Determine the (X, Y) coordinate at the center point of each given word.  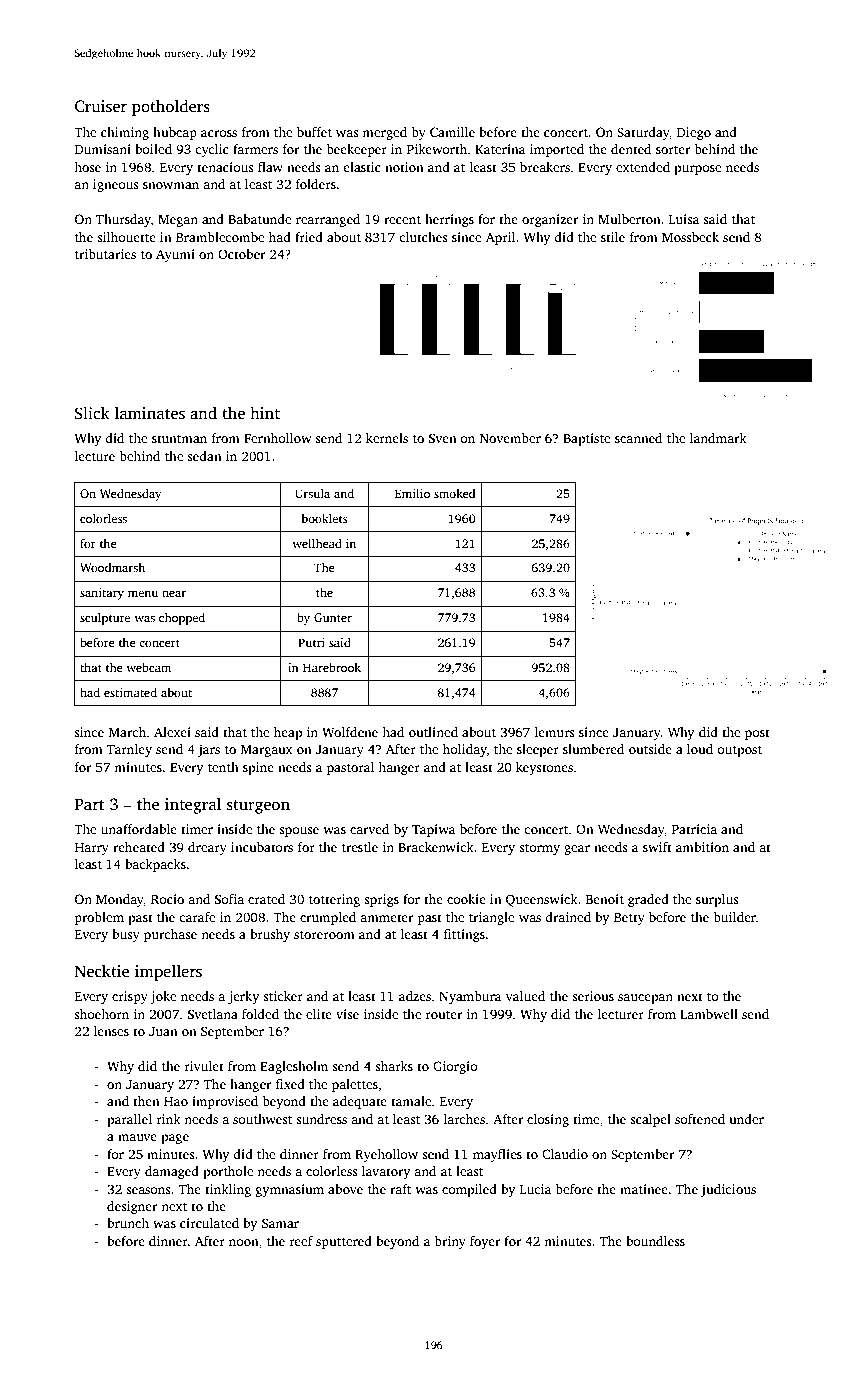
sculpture (105, 619)
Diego (694, 133)
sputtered (344, 1242)
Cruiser (101, 106)
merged (384, 133)
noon (244, 1242)
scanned (638, 438)
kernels (387, 438)
